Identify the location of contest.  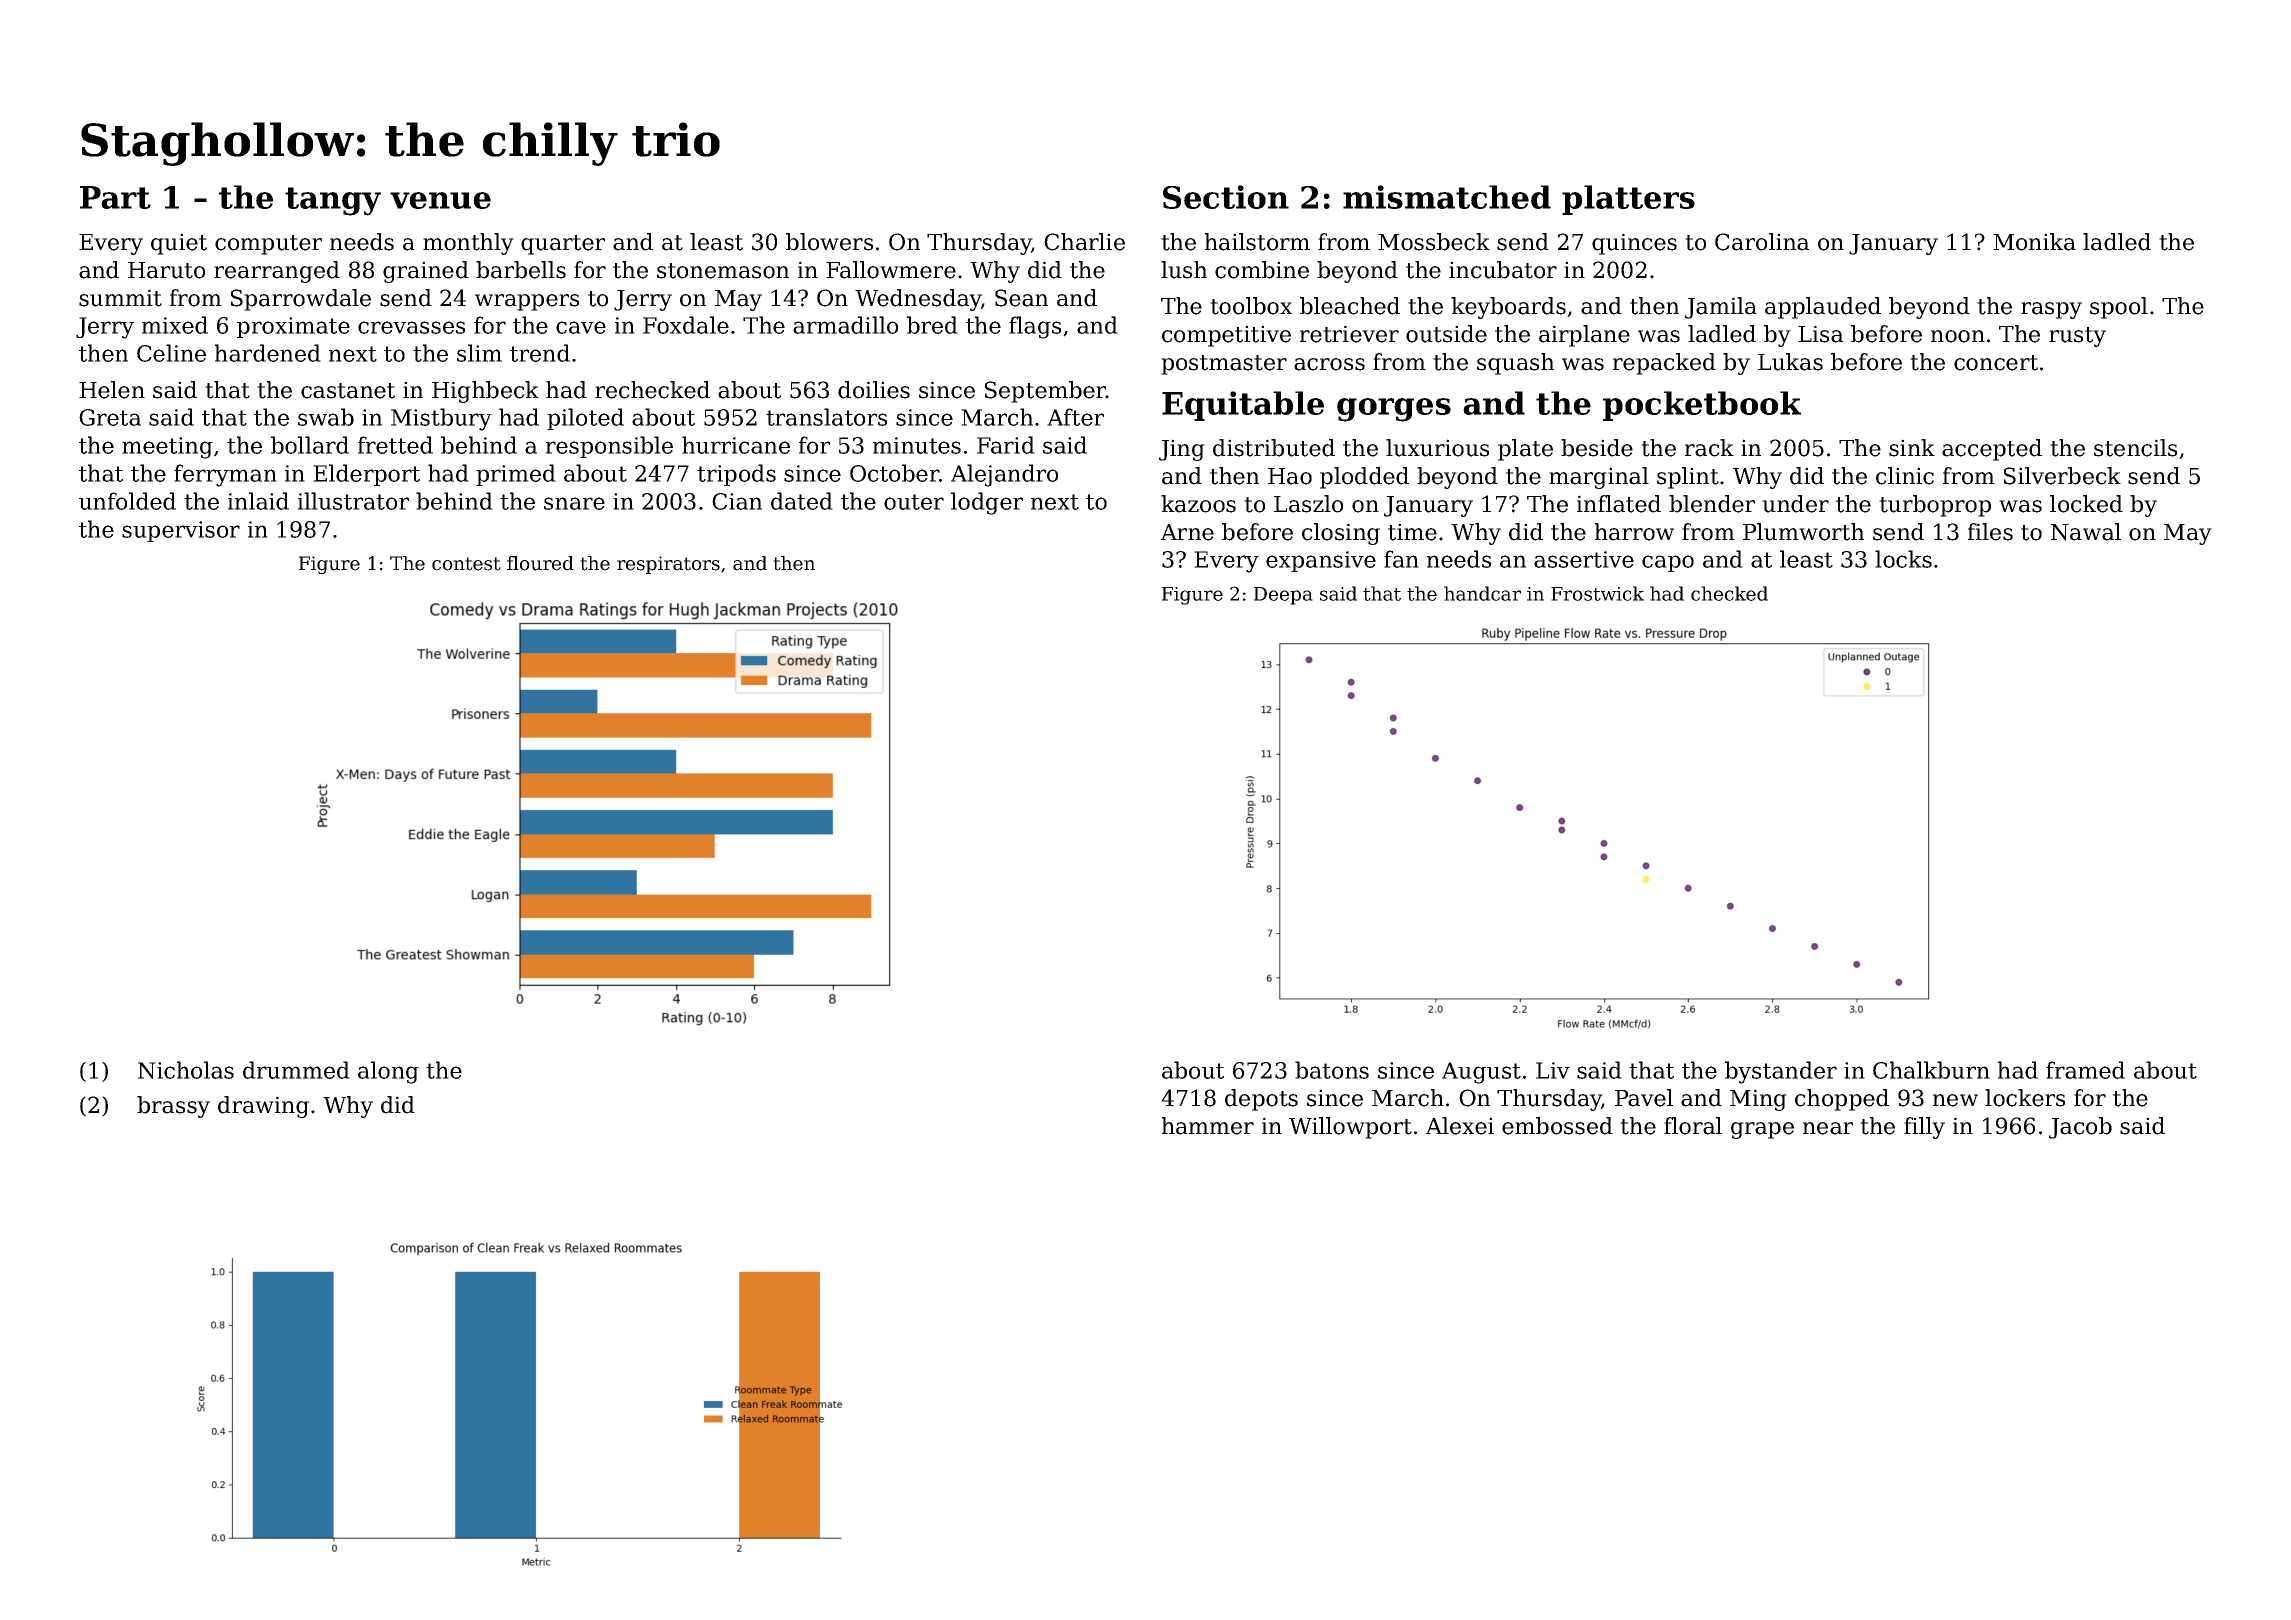
(466, 564).
